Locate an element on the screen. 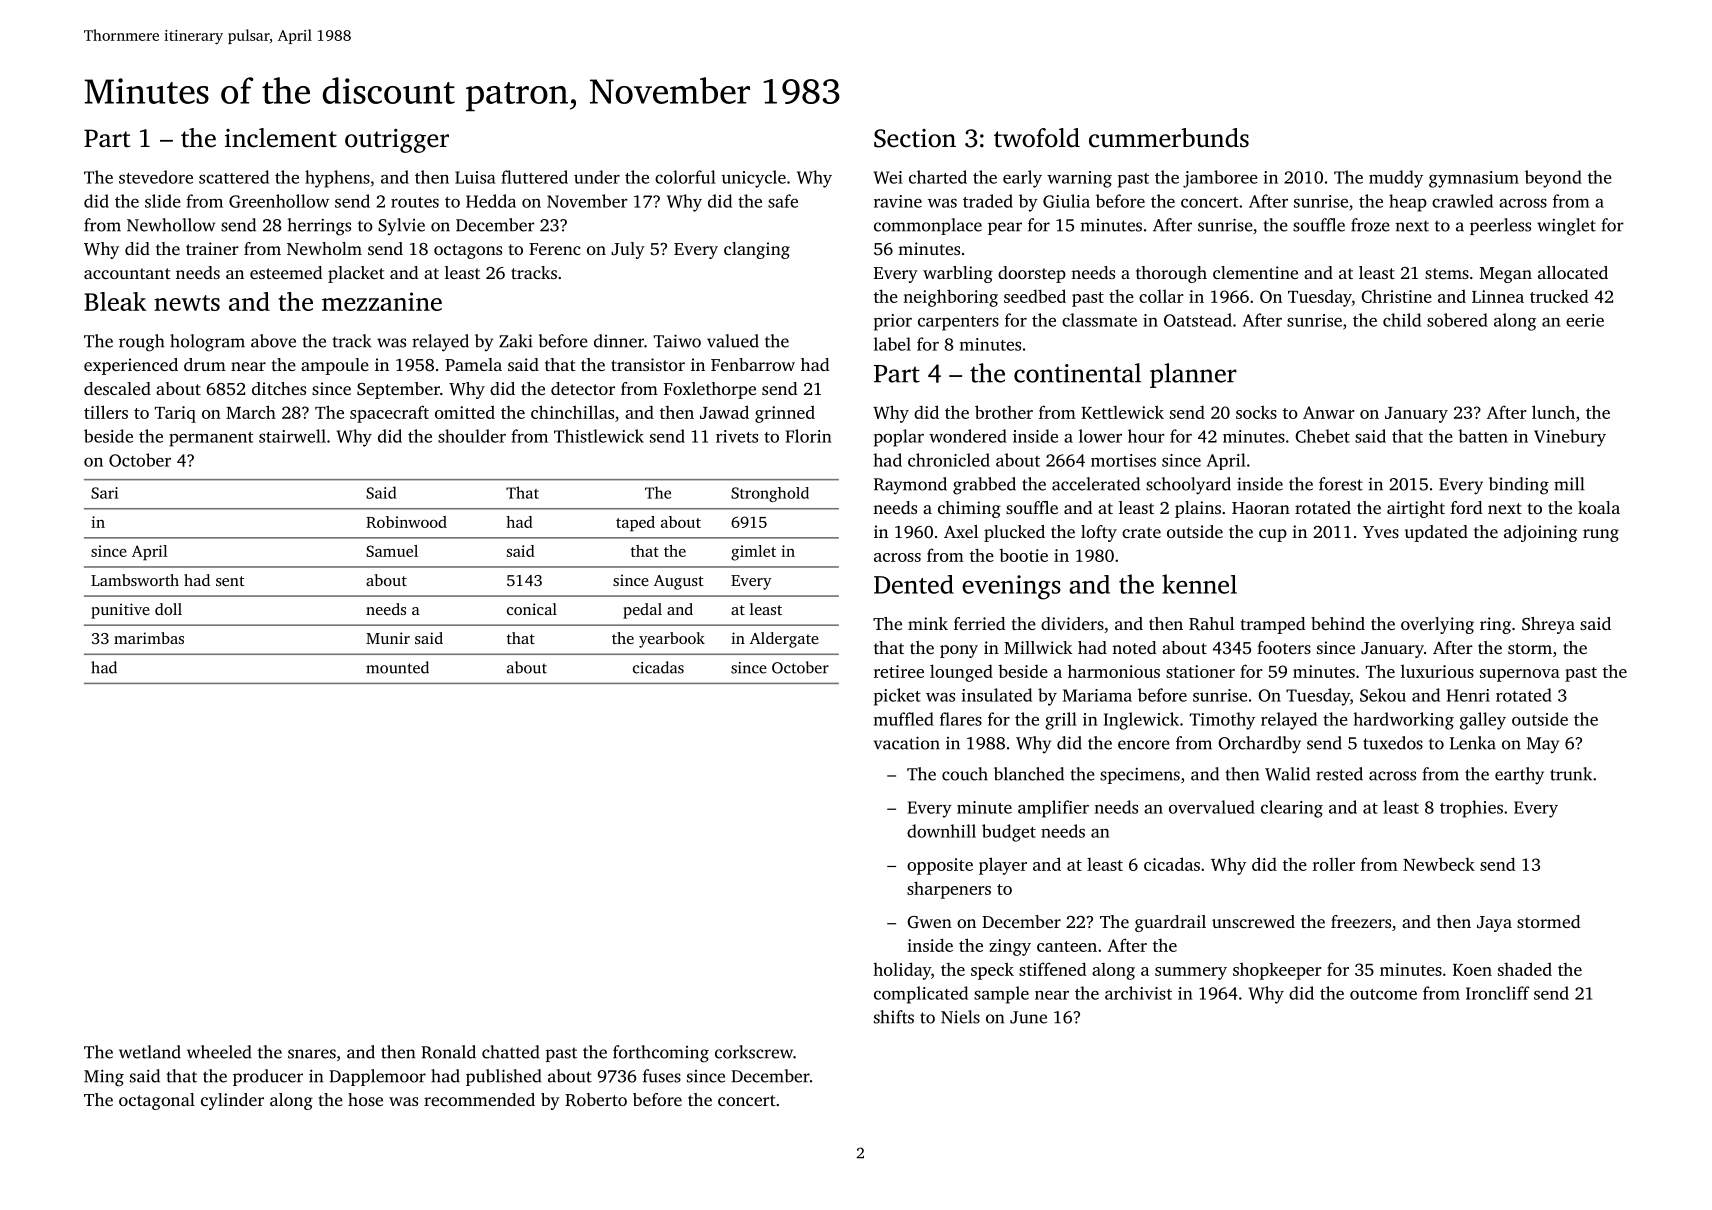 The height and width of the screenshot is (1210, 1712). lunch is located at coordinates (1553, 412).
